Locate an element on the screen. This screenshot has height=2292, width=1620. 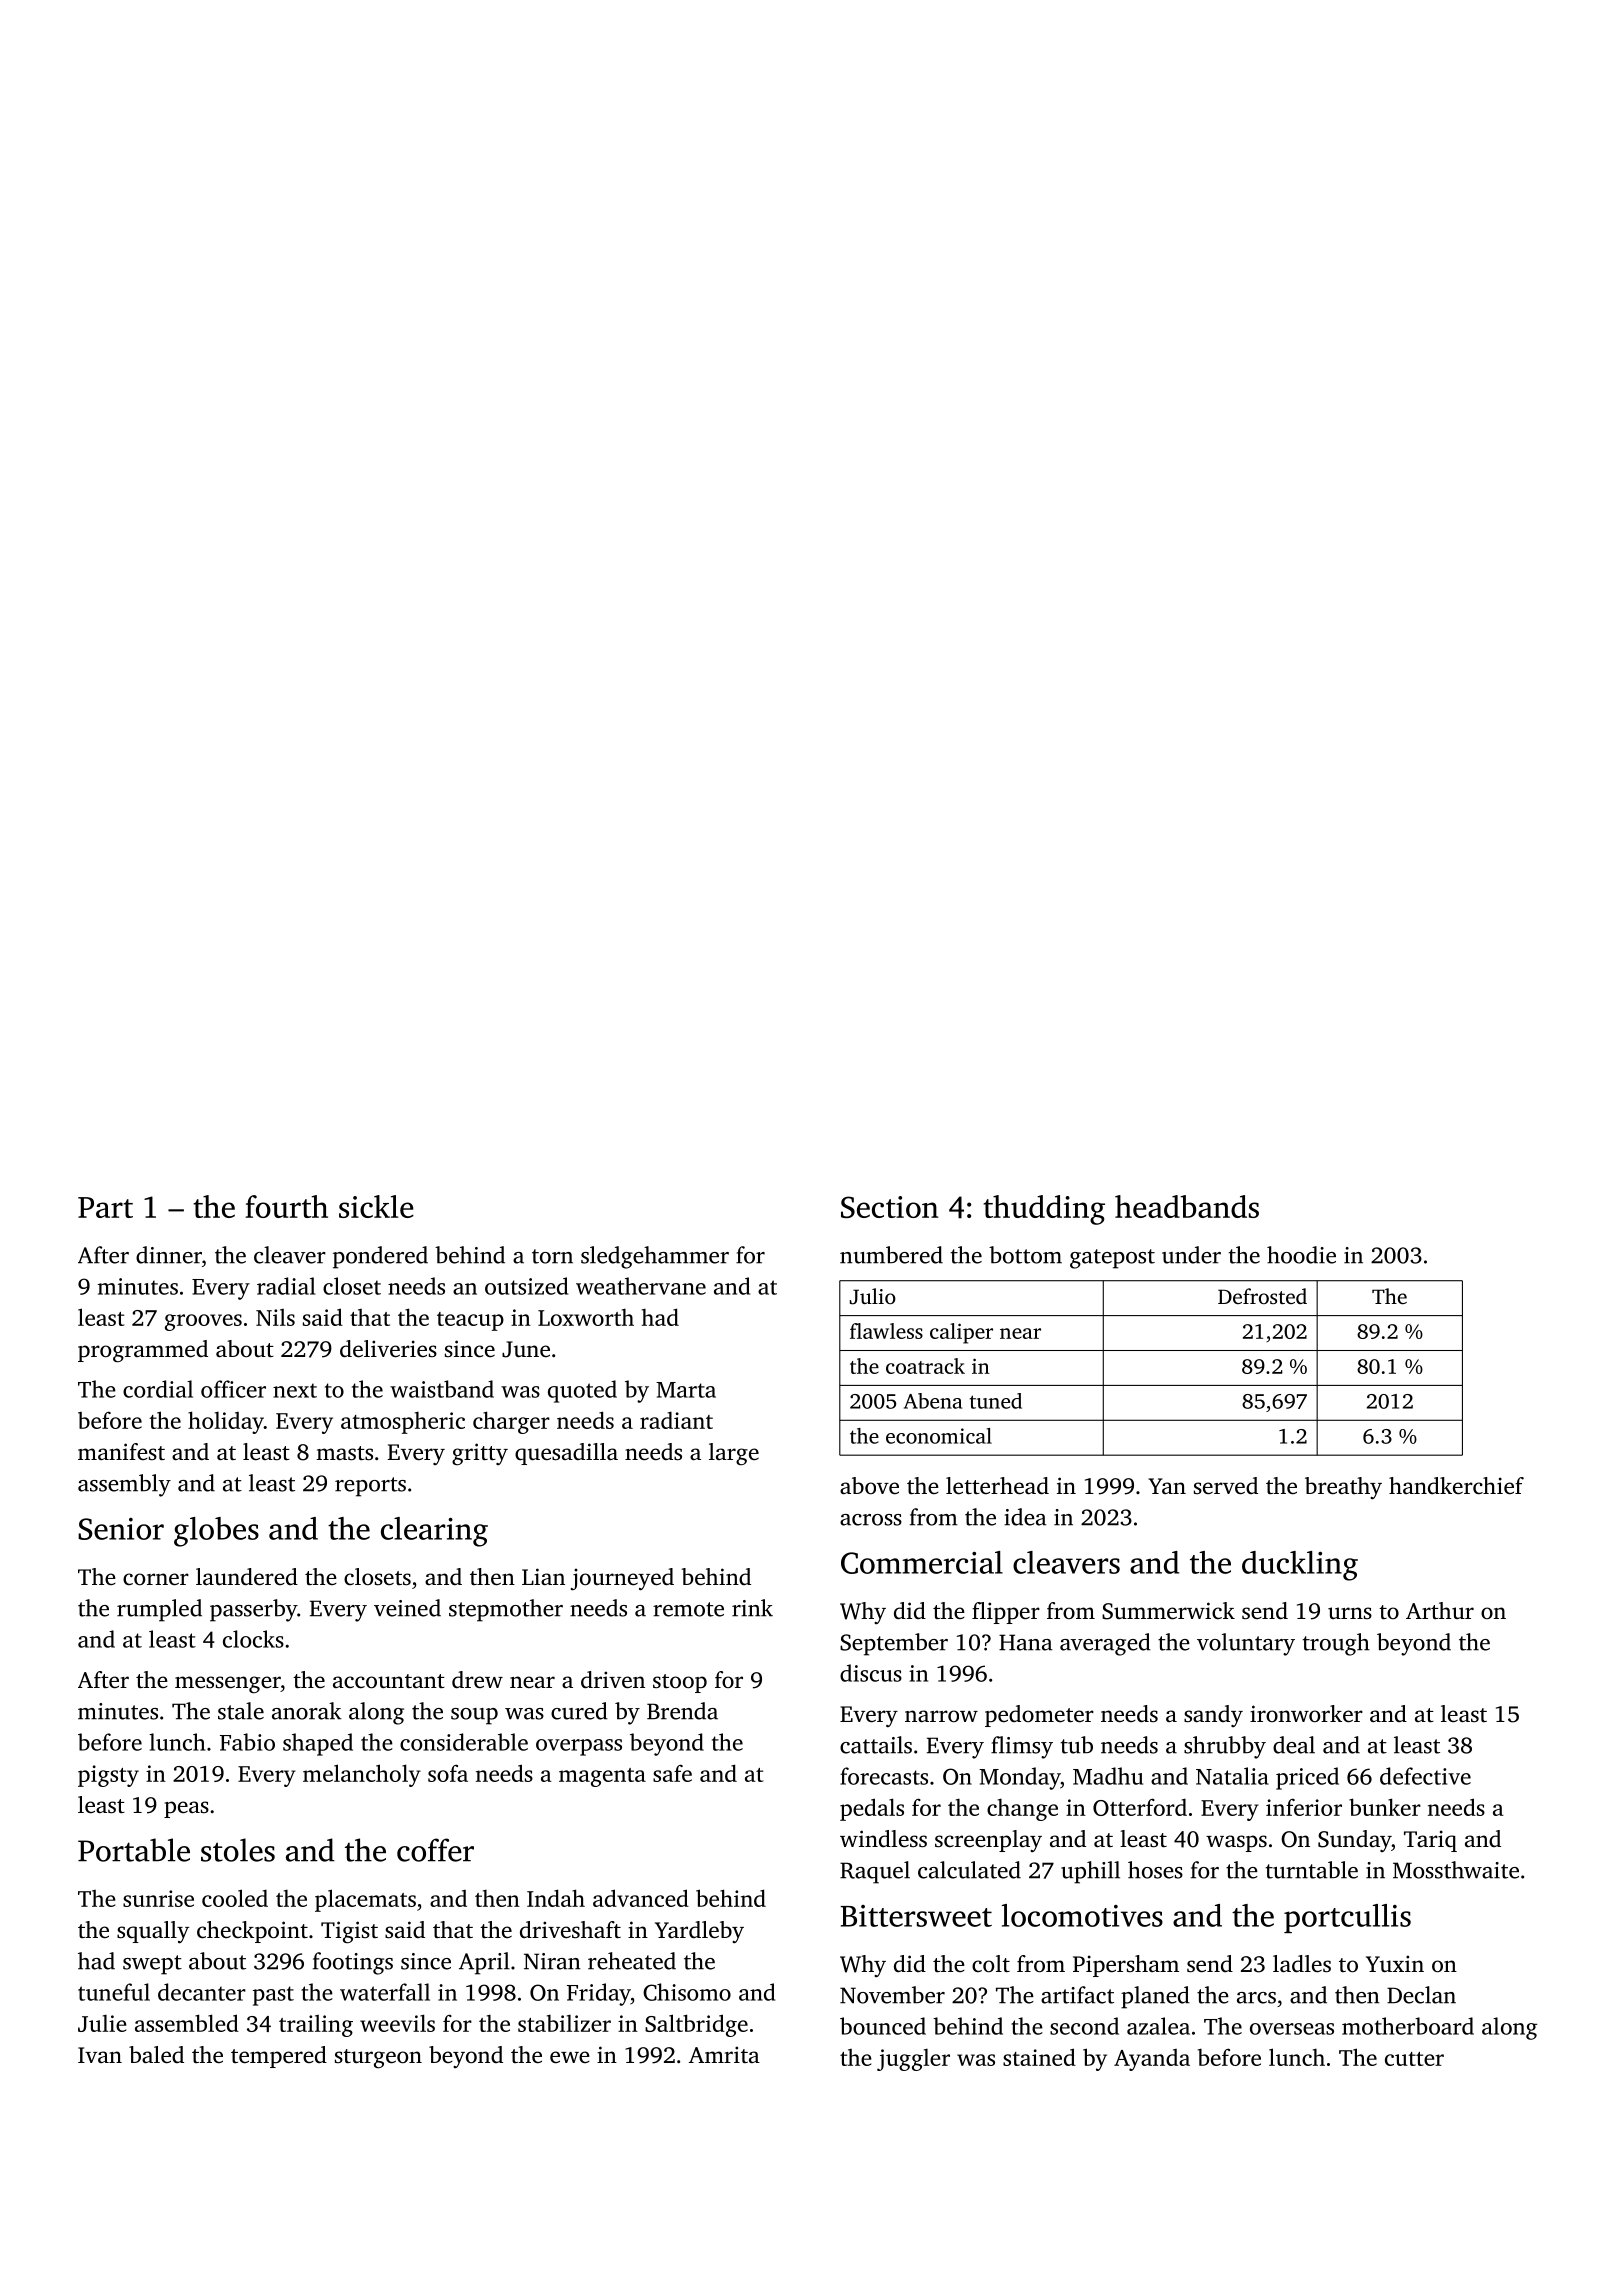
remote is located at coordinates (688, 1609).
